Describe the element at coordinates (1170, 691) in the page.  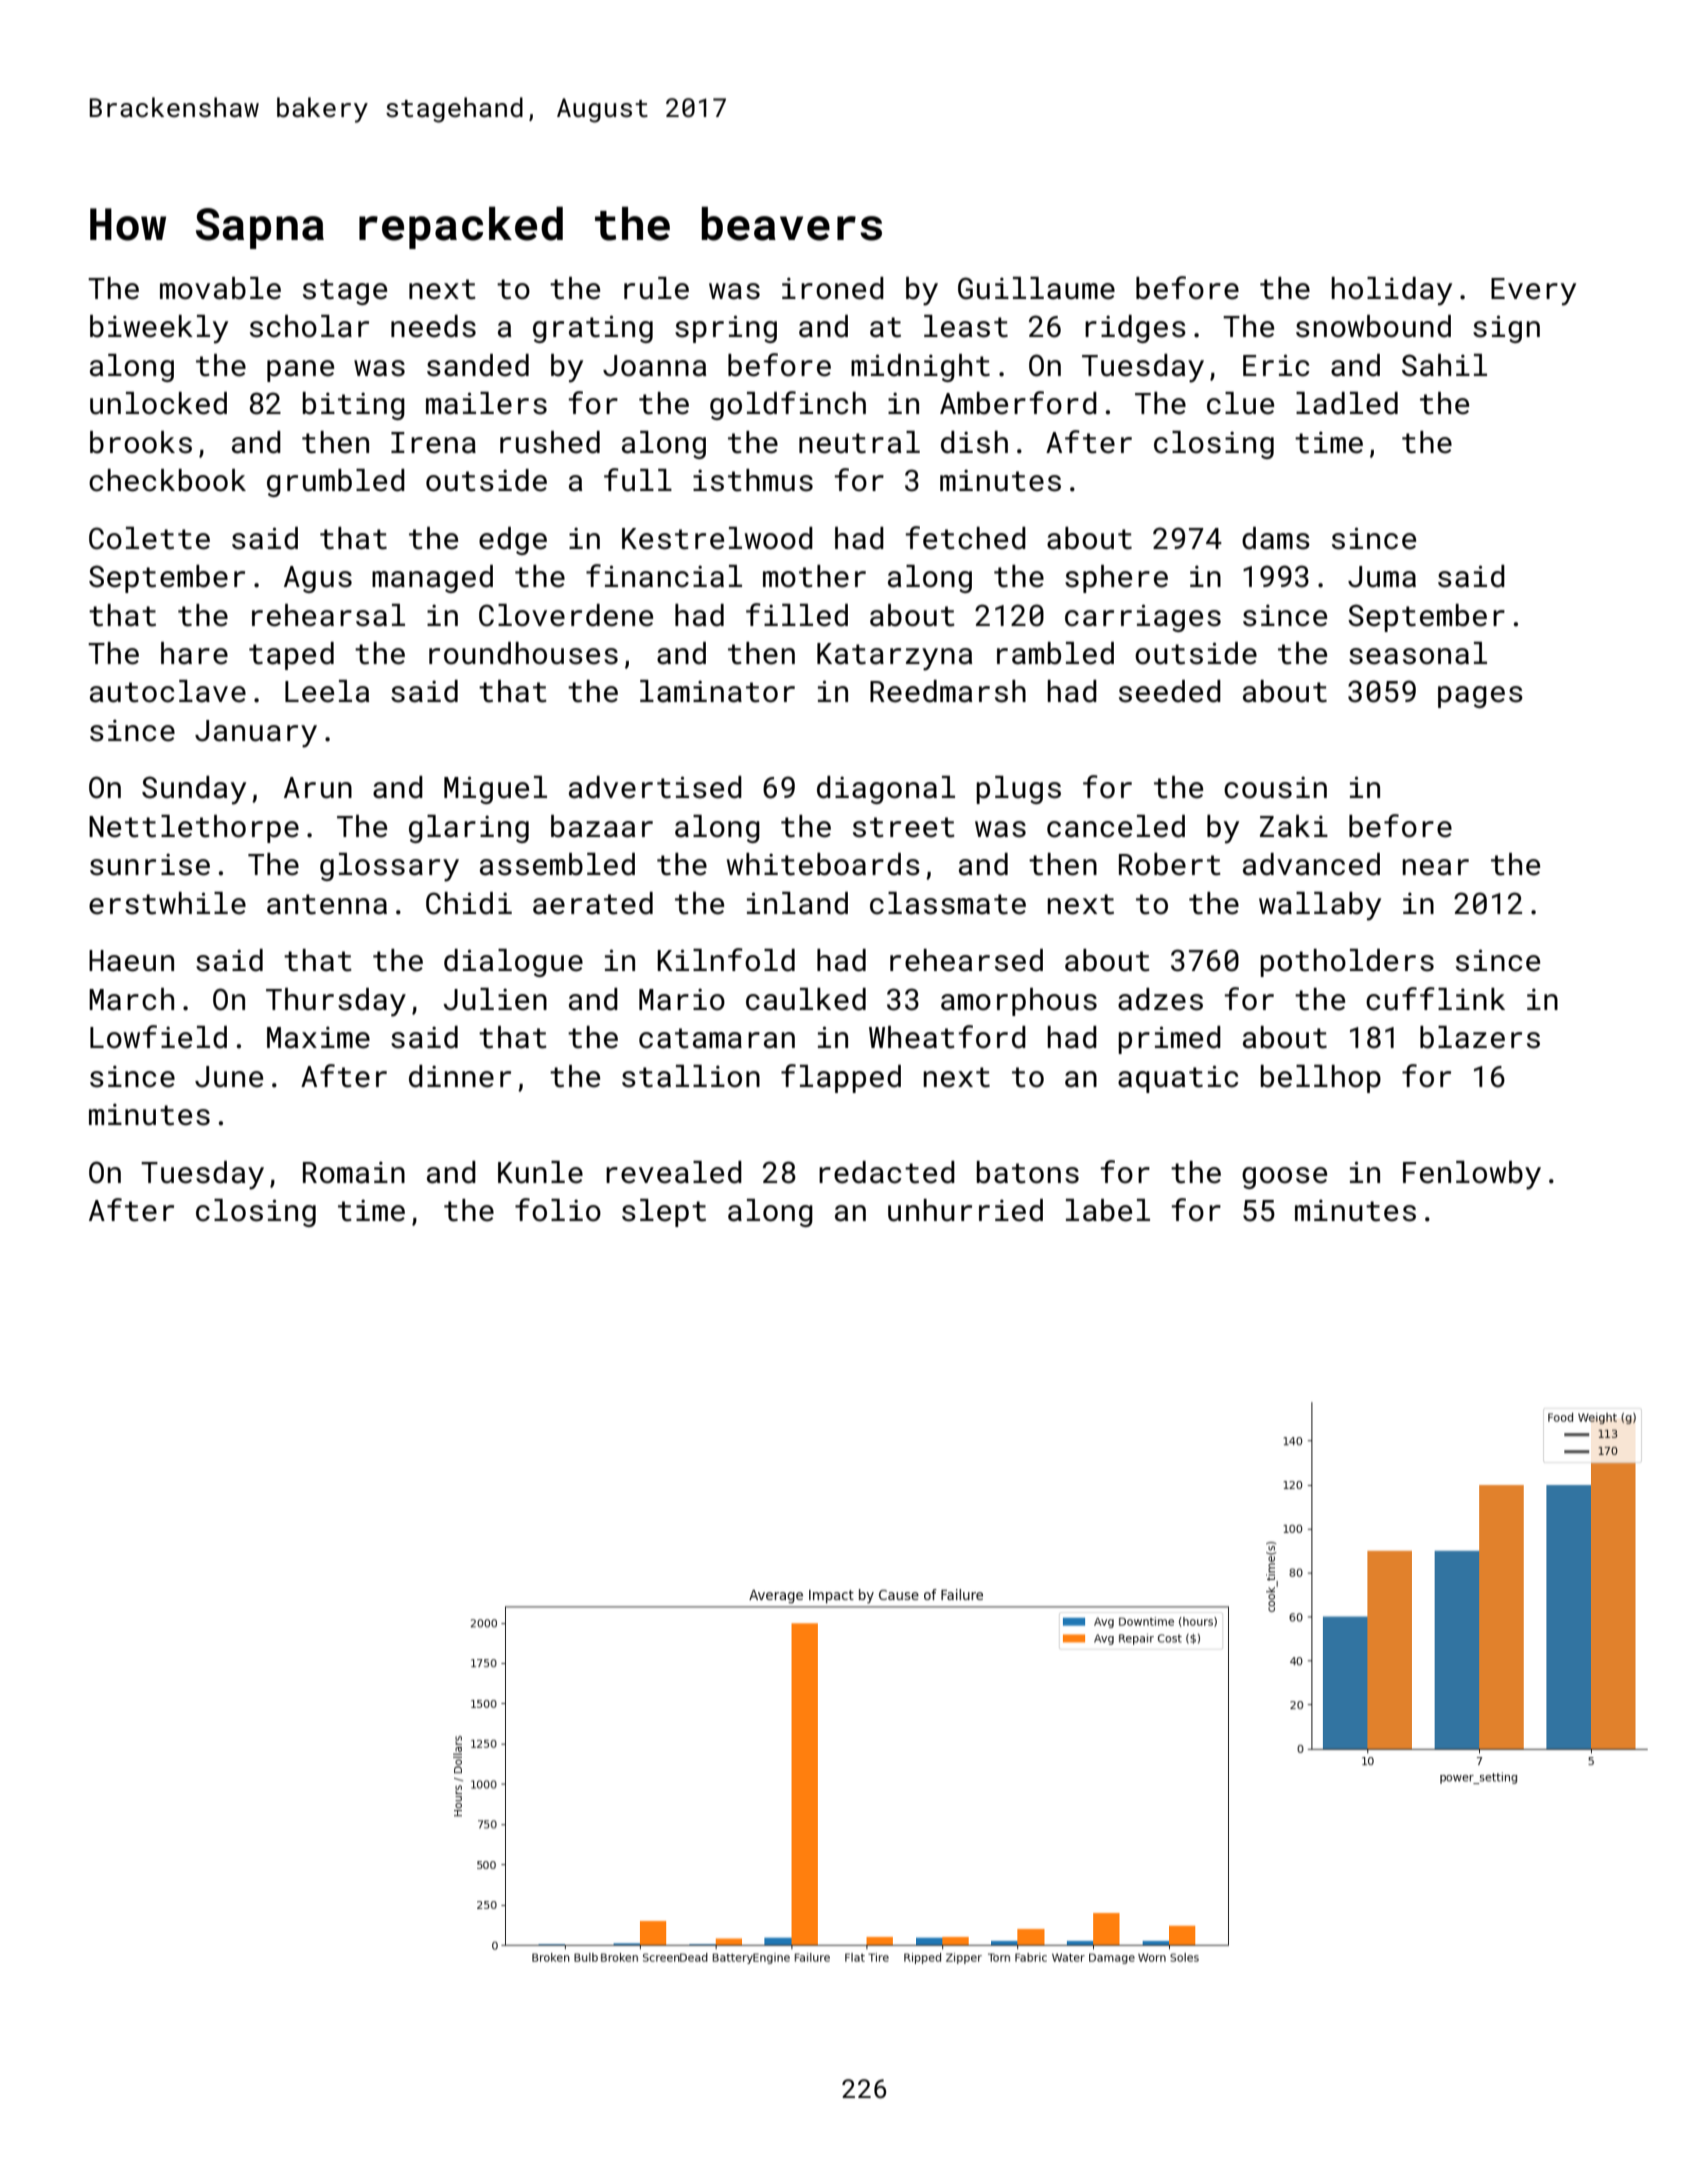
I see `seeded` at that location.
